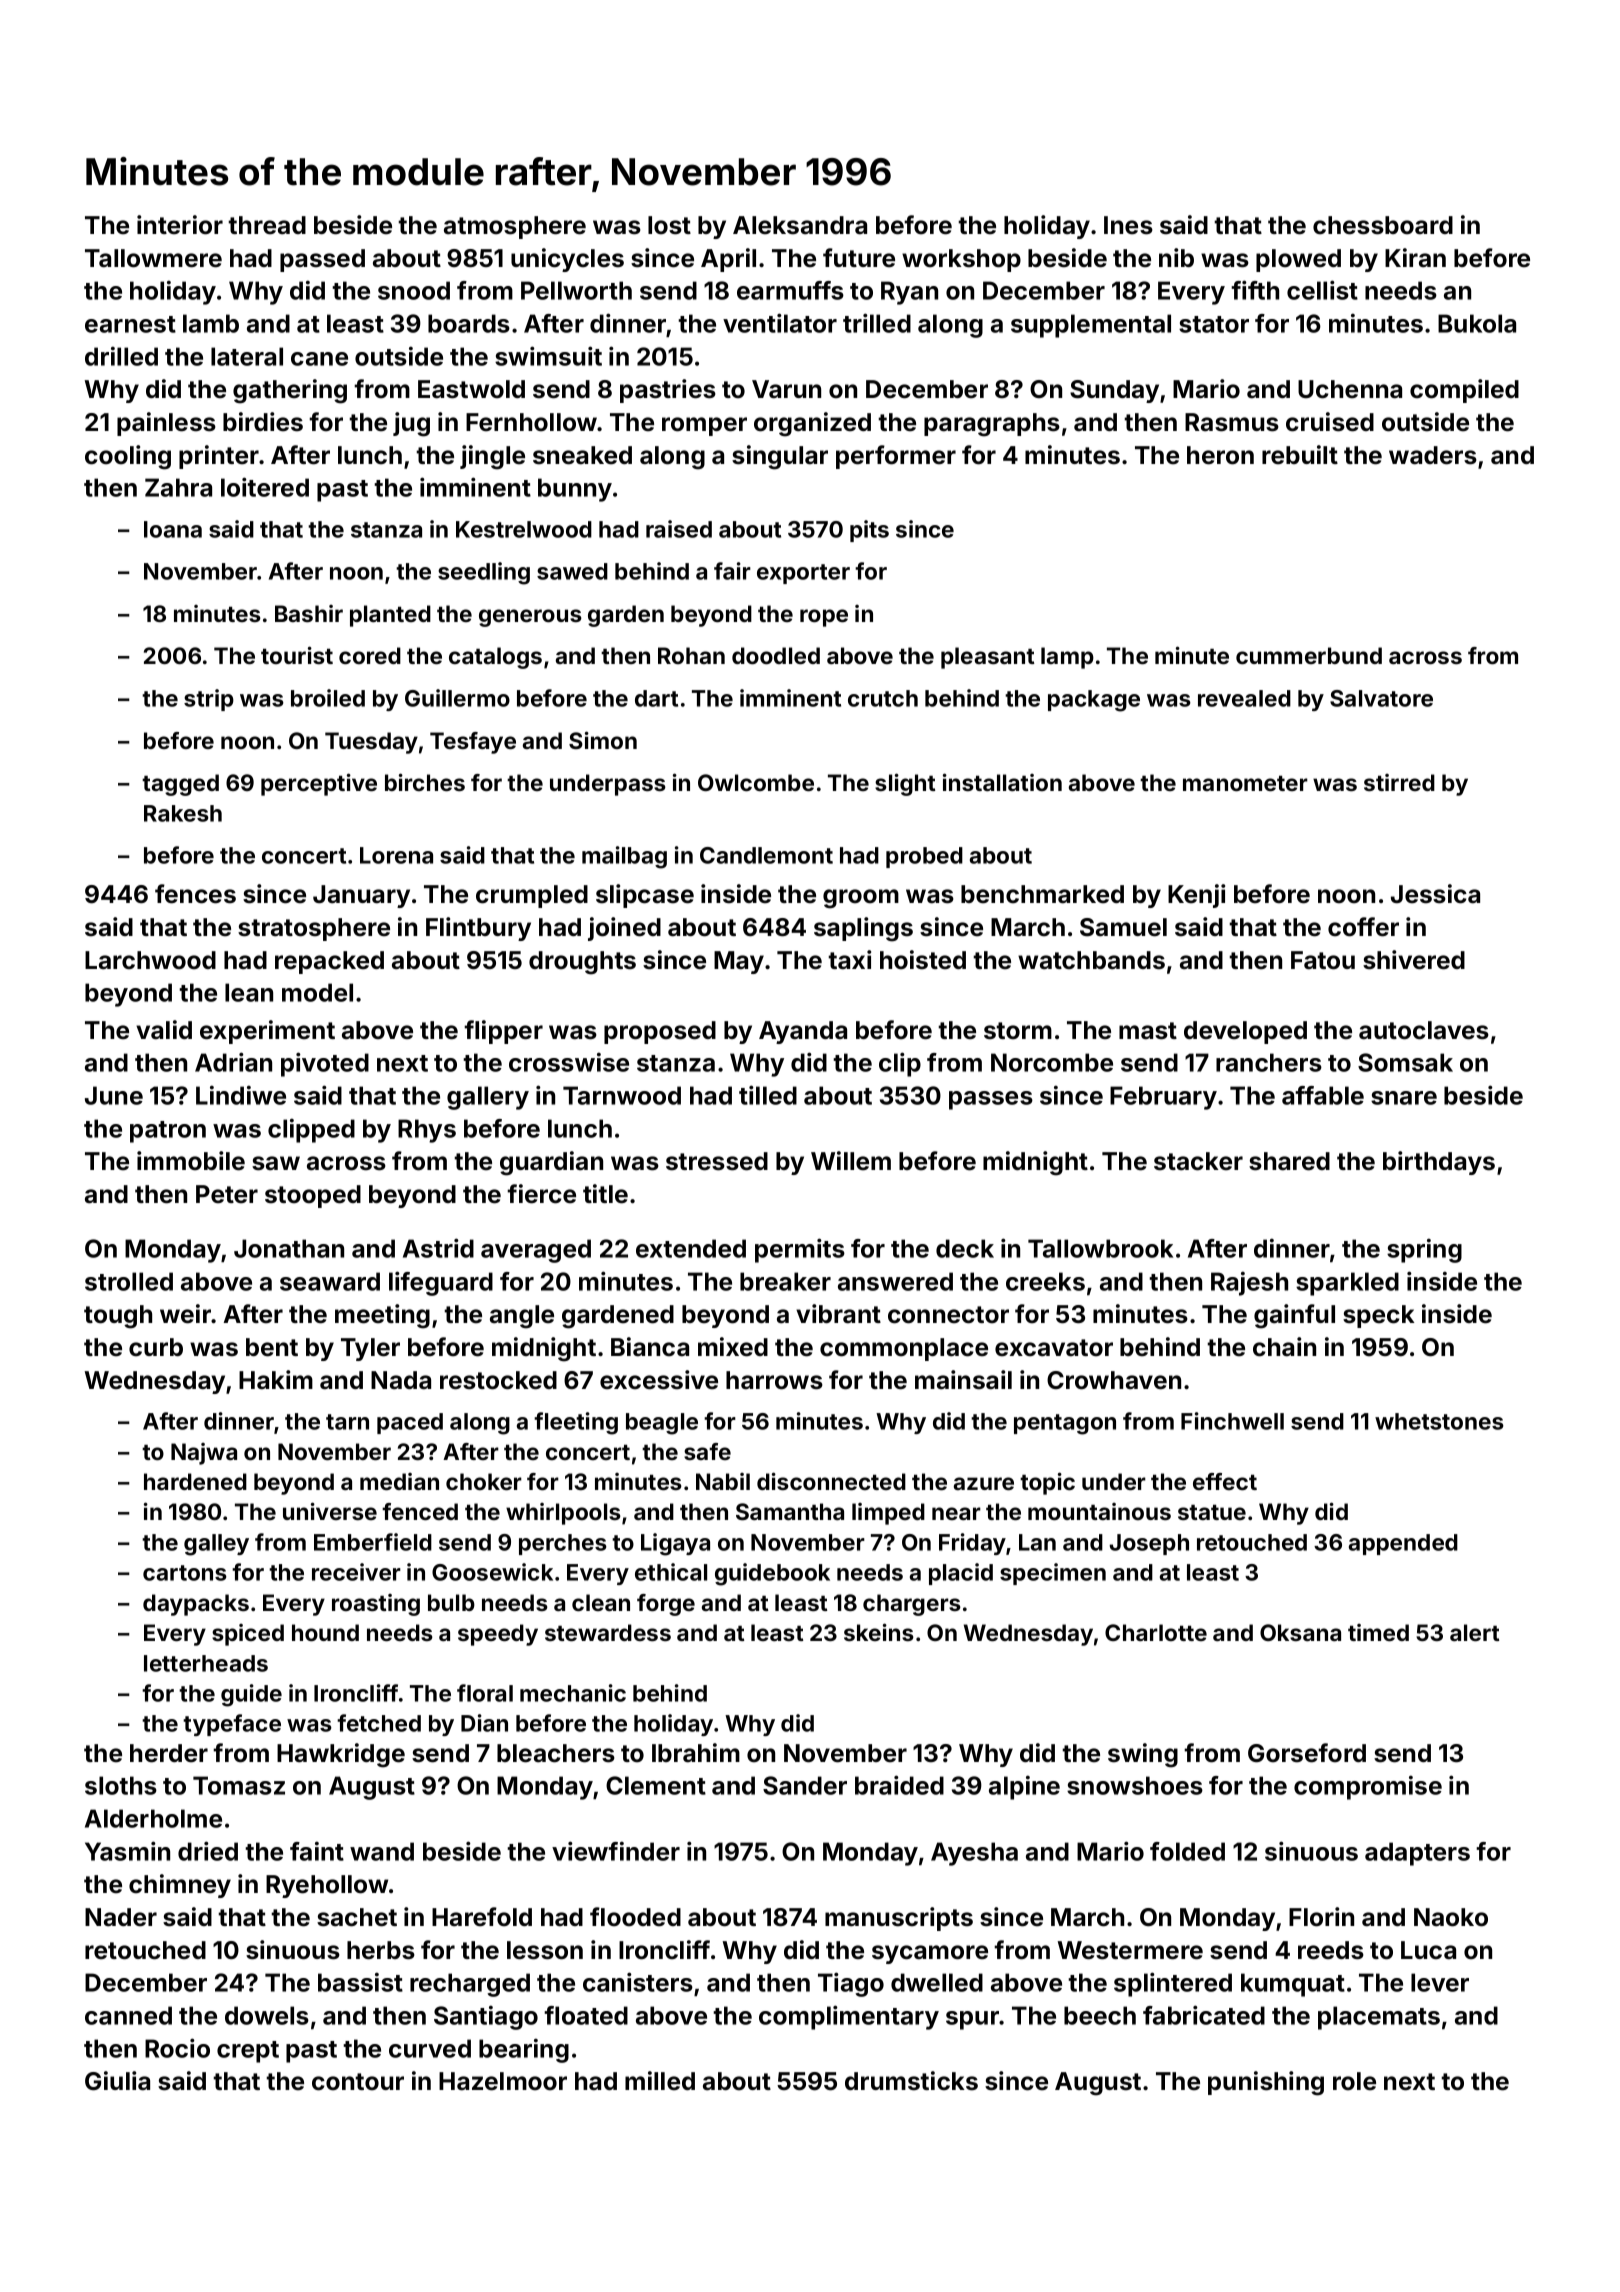  Describe the element at coordinates (396, 855) in the screenshot. I see `Lorena` at that location.
